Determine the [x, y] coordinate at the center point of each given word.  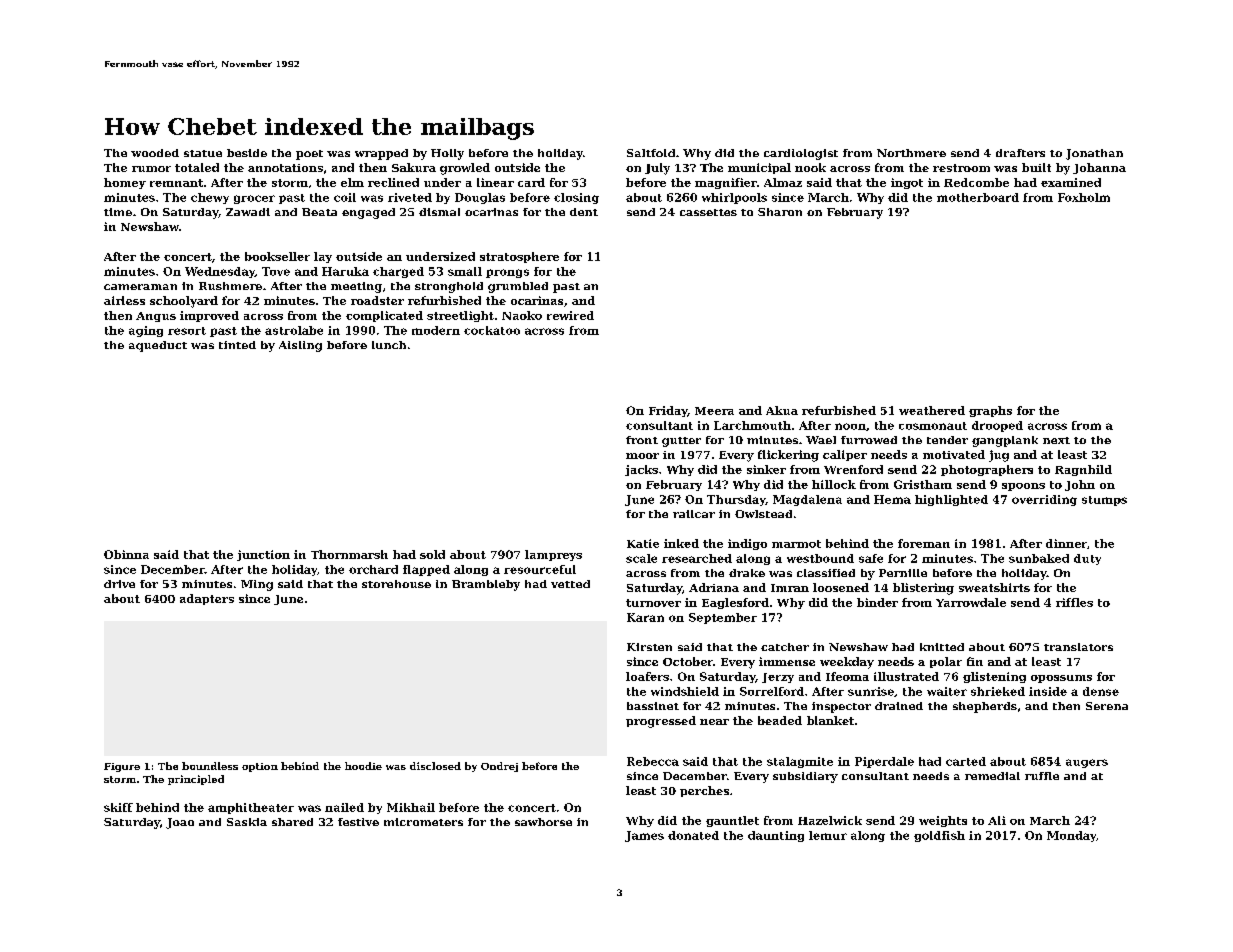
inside [1048, 691]
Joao [180, 823]
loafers [647, 676]
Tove [276, 271]
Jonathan [1094, 154]
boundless [210, 766]
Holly [447, 154]
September [723, 618]
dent [584, 212]
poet [309, 155]
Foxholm [1084, 197]
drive [119, 584]
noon [850, 426]
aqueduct [158, 346]
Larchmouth [752, 425]
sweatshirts [994, 587]
